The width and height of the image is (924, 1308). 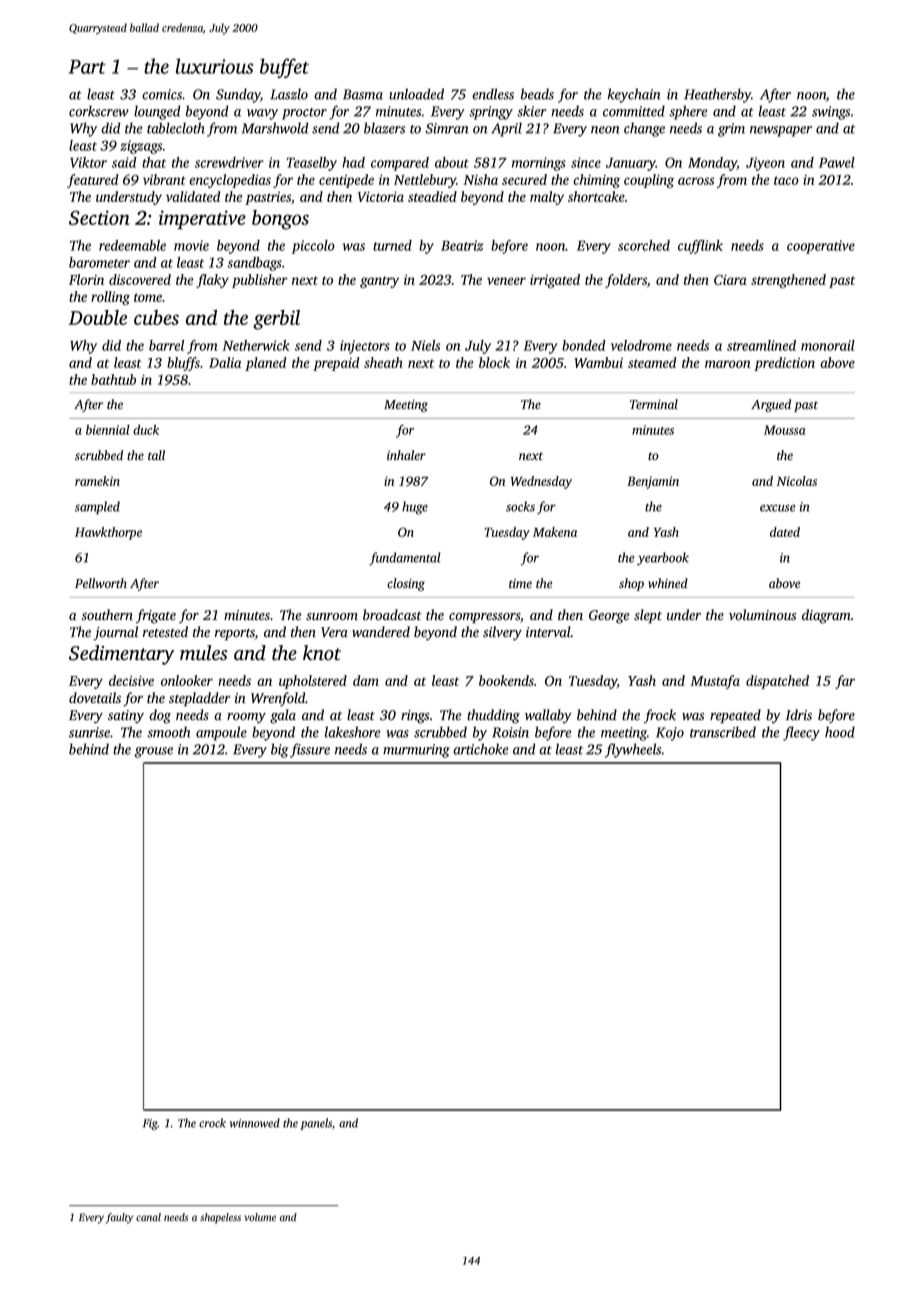 I want to click on Monday, so click(x=712, y=164).
